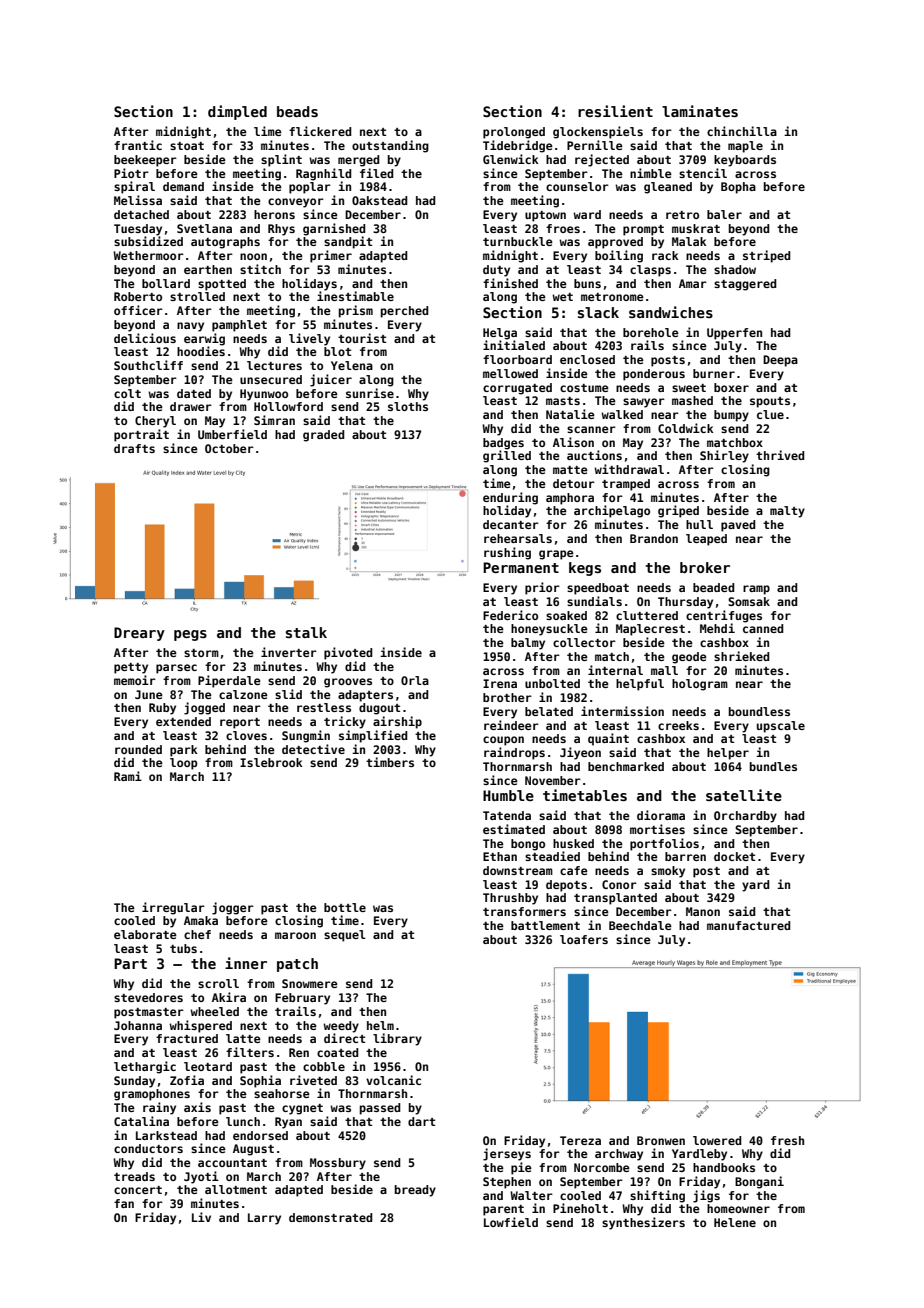 The height and width of the page is (1308, 924). Describe the element at coordinates (124, 1203) in the page. I see `fan` at that location.
